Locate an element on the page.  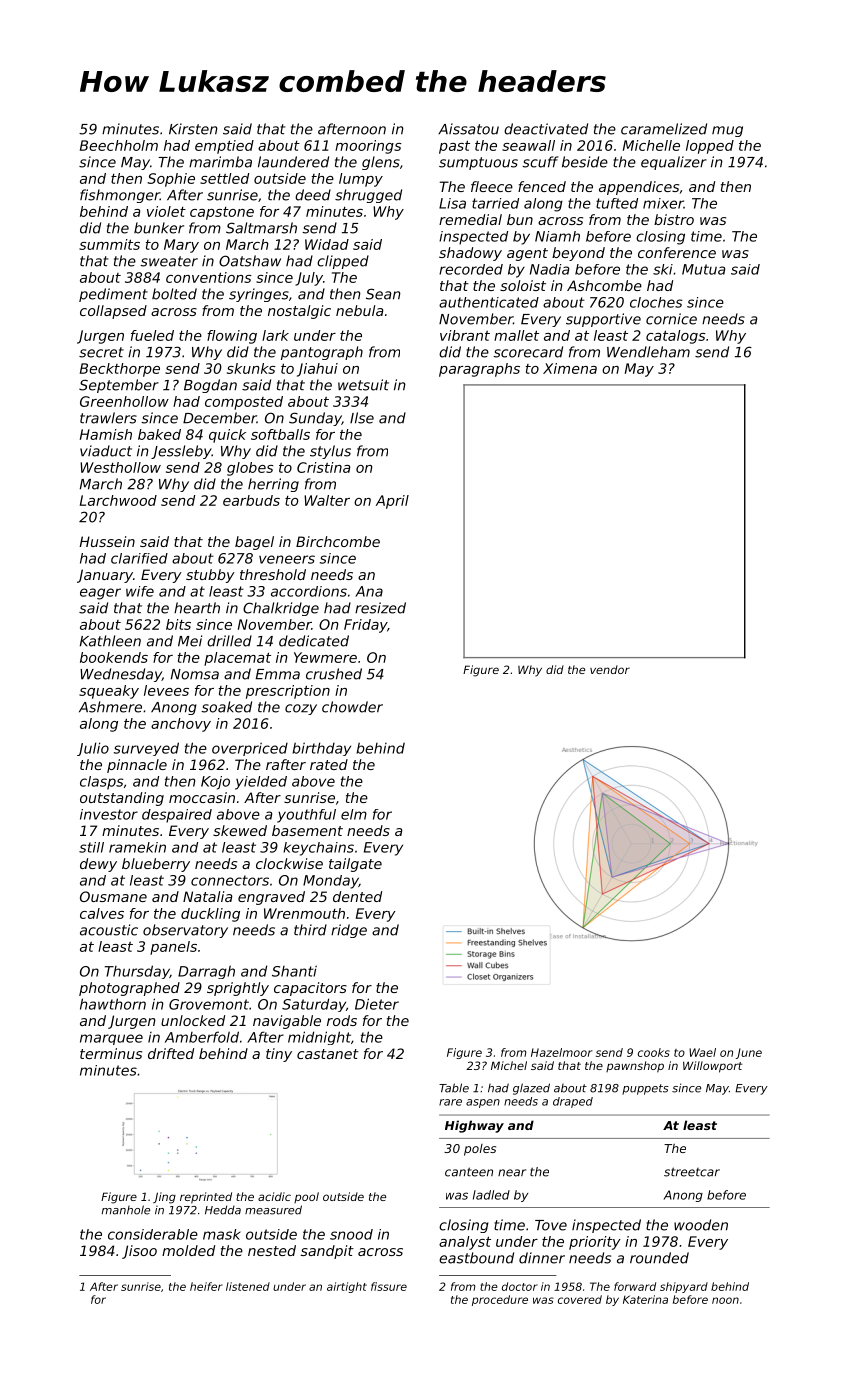
Kirsten is located at coordinates (193, 129).
